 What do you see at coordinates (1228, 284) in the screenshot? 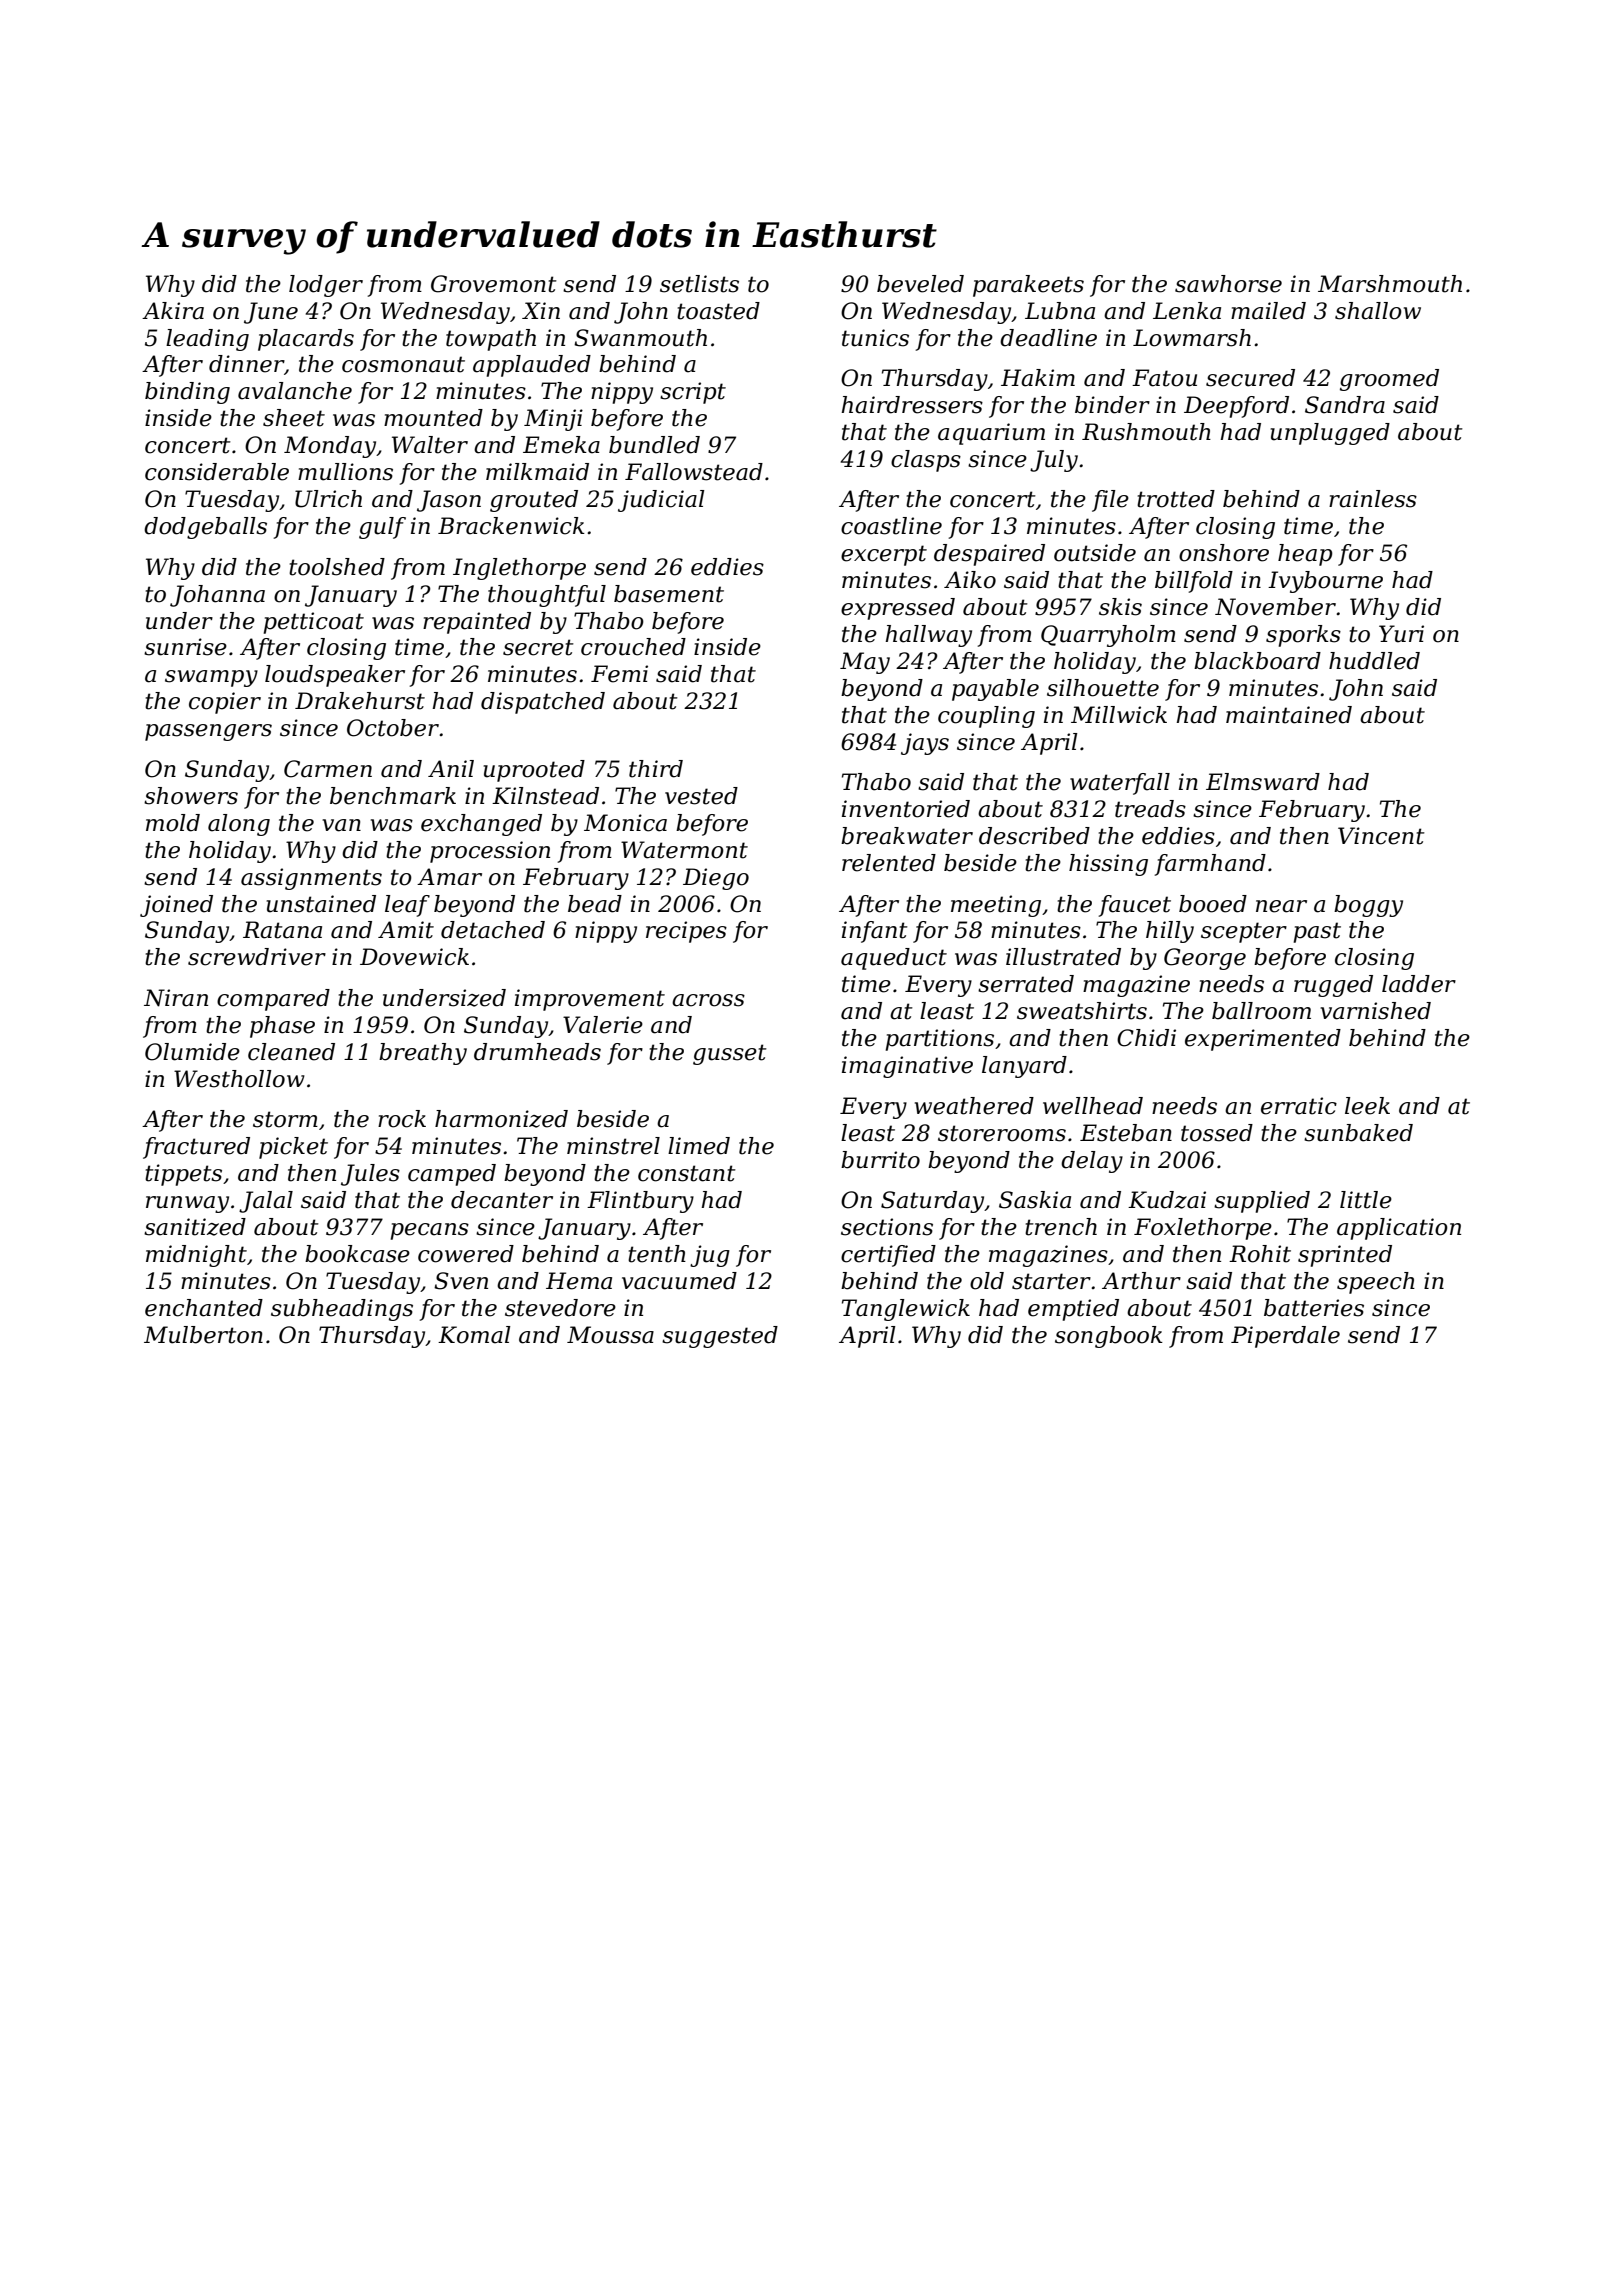
I see `sawhorse` at bounding box center [1228, 284].
